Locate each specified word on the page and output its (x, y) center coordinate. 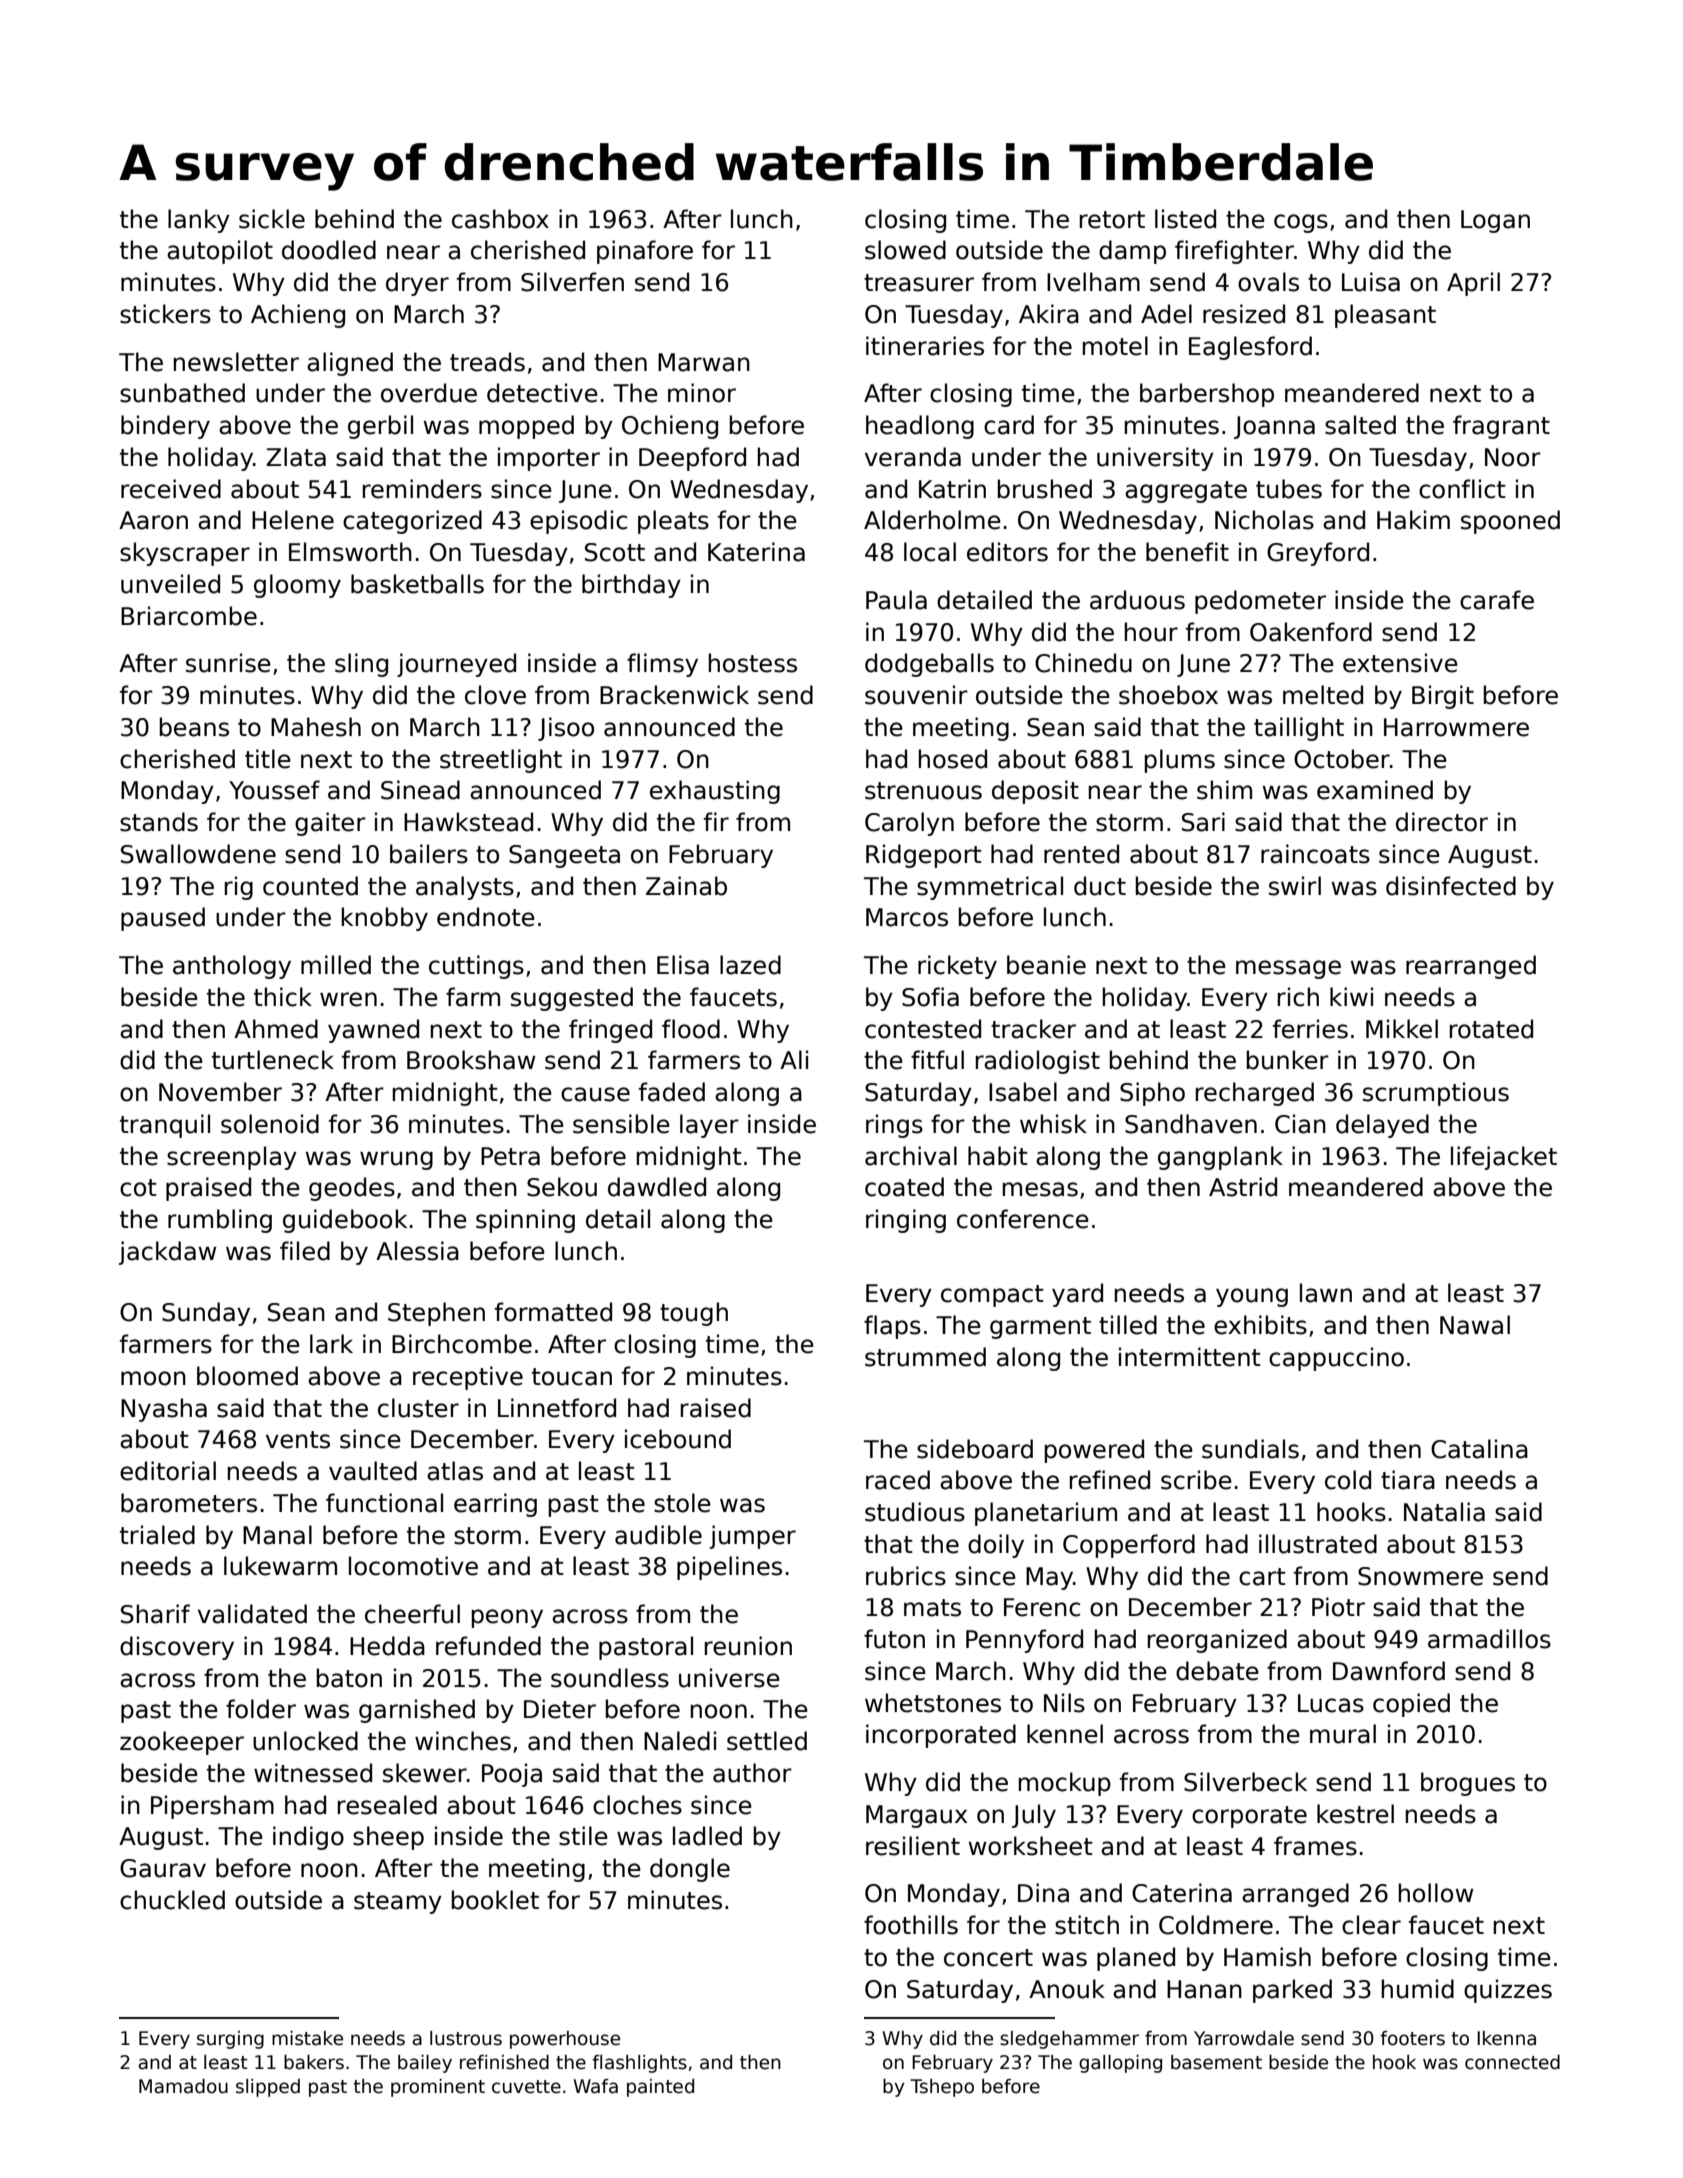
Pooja (512, 1775)
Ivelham (1093, 282)
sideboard (975, 1449)
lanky (199, 221)
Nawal (1475, 1325)
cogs (1301, 223)
